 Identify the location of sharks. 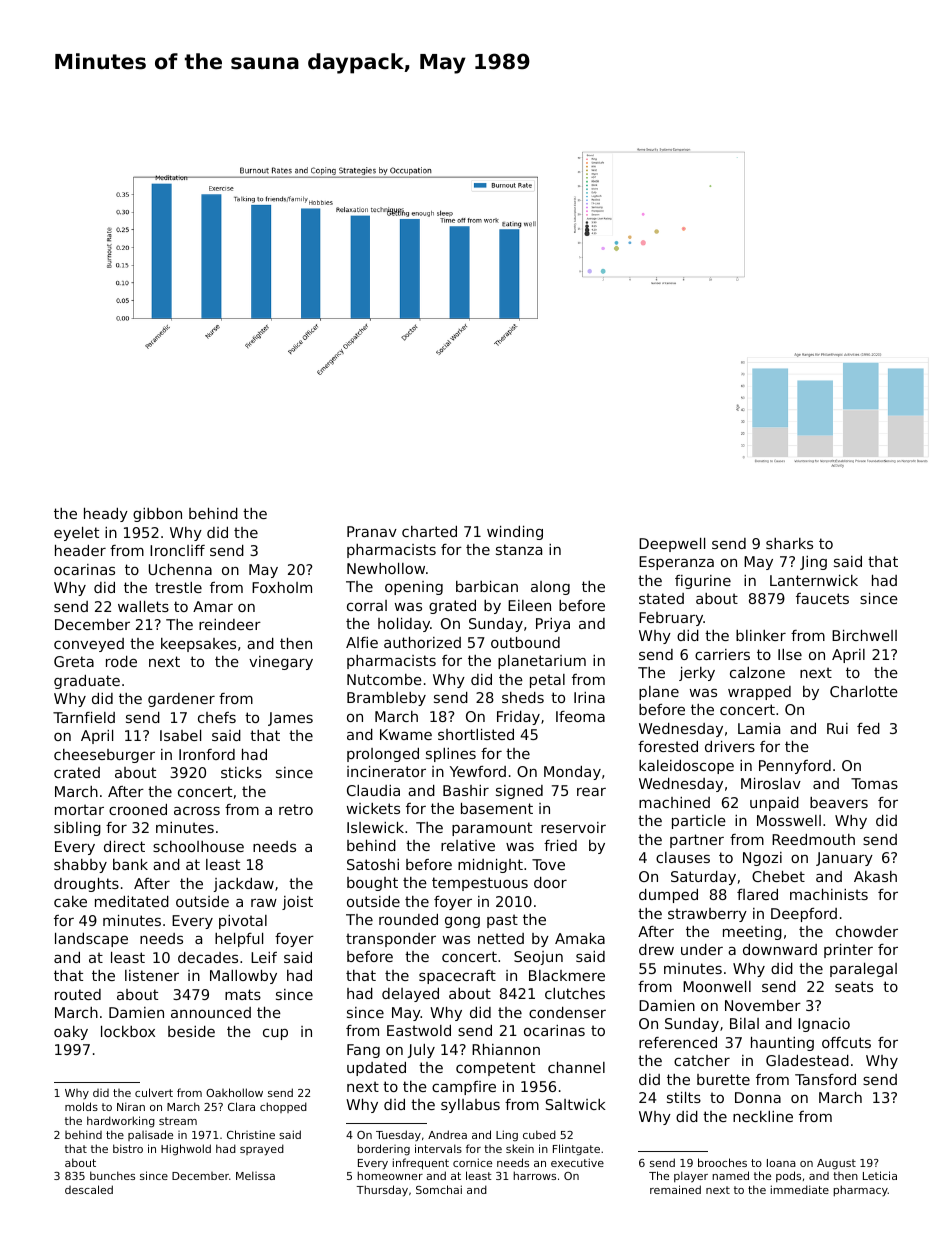
(789, 543).
